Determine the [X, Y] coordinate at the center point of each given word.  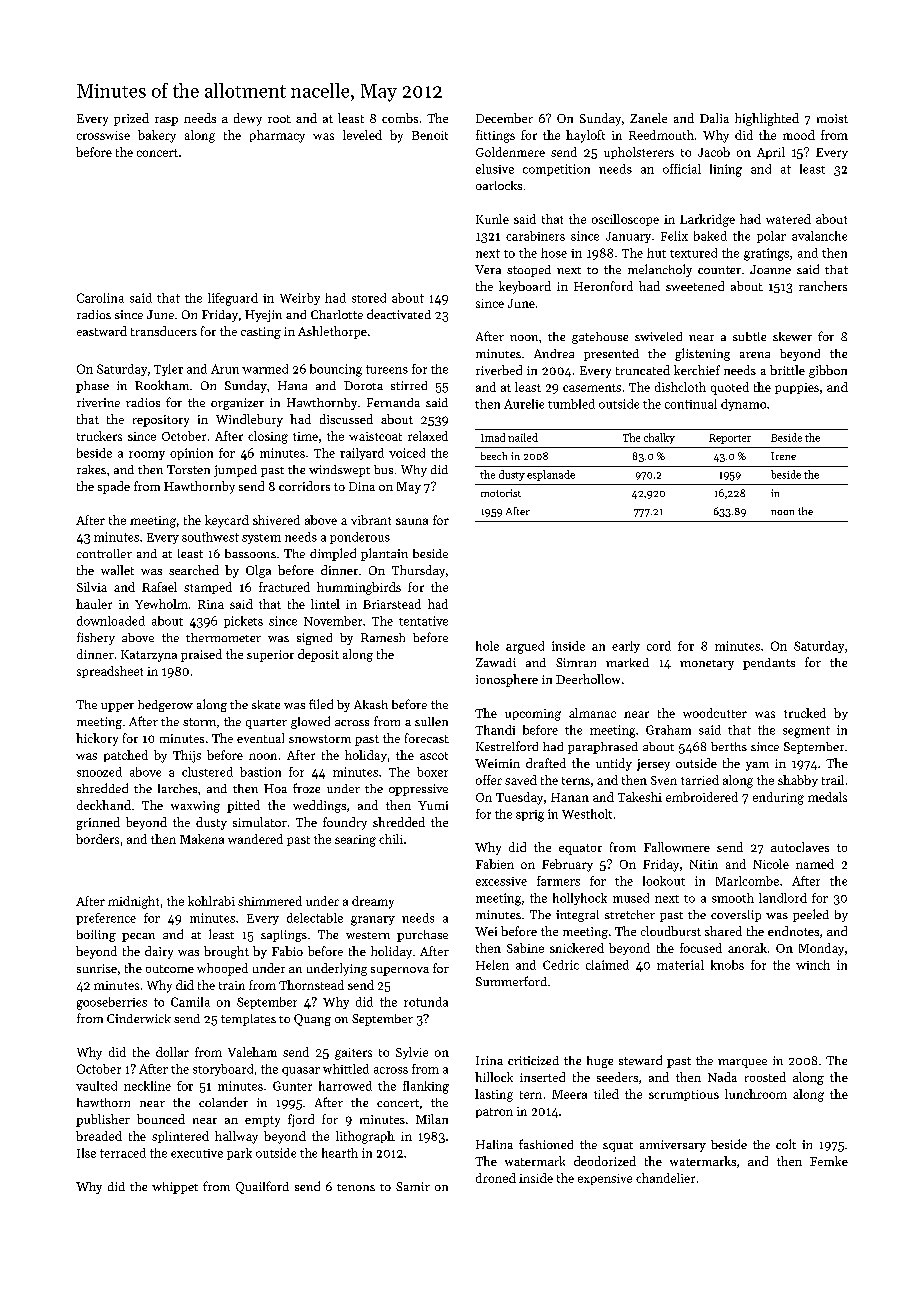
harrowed [345, 1086]
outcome [170, 969]
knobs [727, 965]
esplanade [551, 475]
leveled [362, 135]
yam [757, 766]
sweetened [695, 286]
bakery [157, 136]
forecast [427, 738]
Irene [783, 456]
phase [92, 387]
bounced [161, 1119]
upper [117, 707]
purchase [422, 936]
